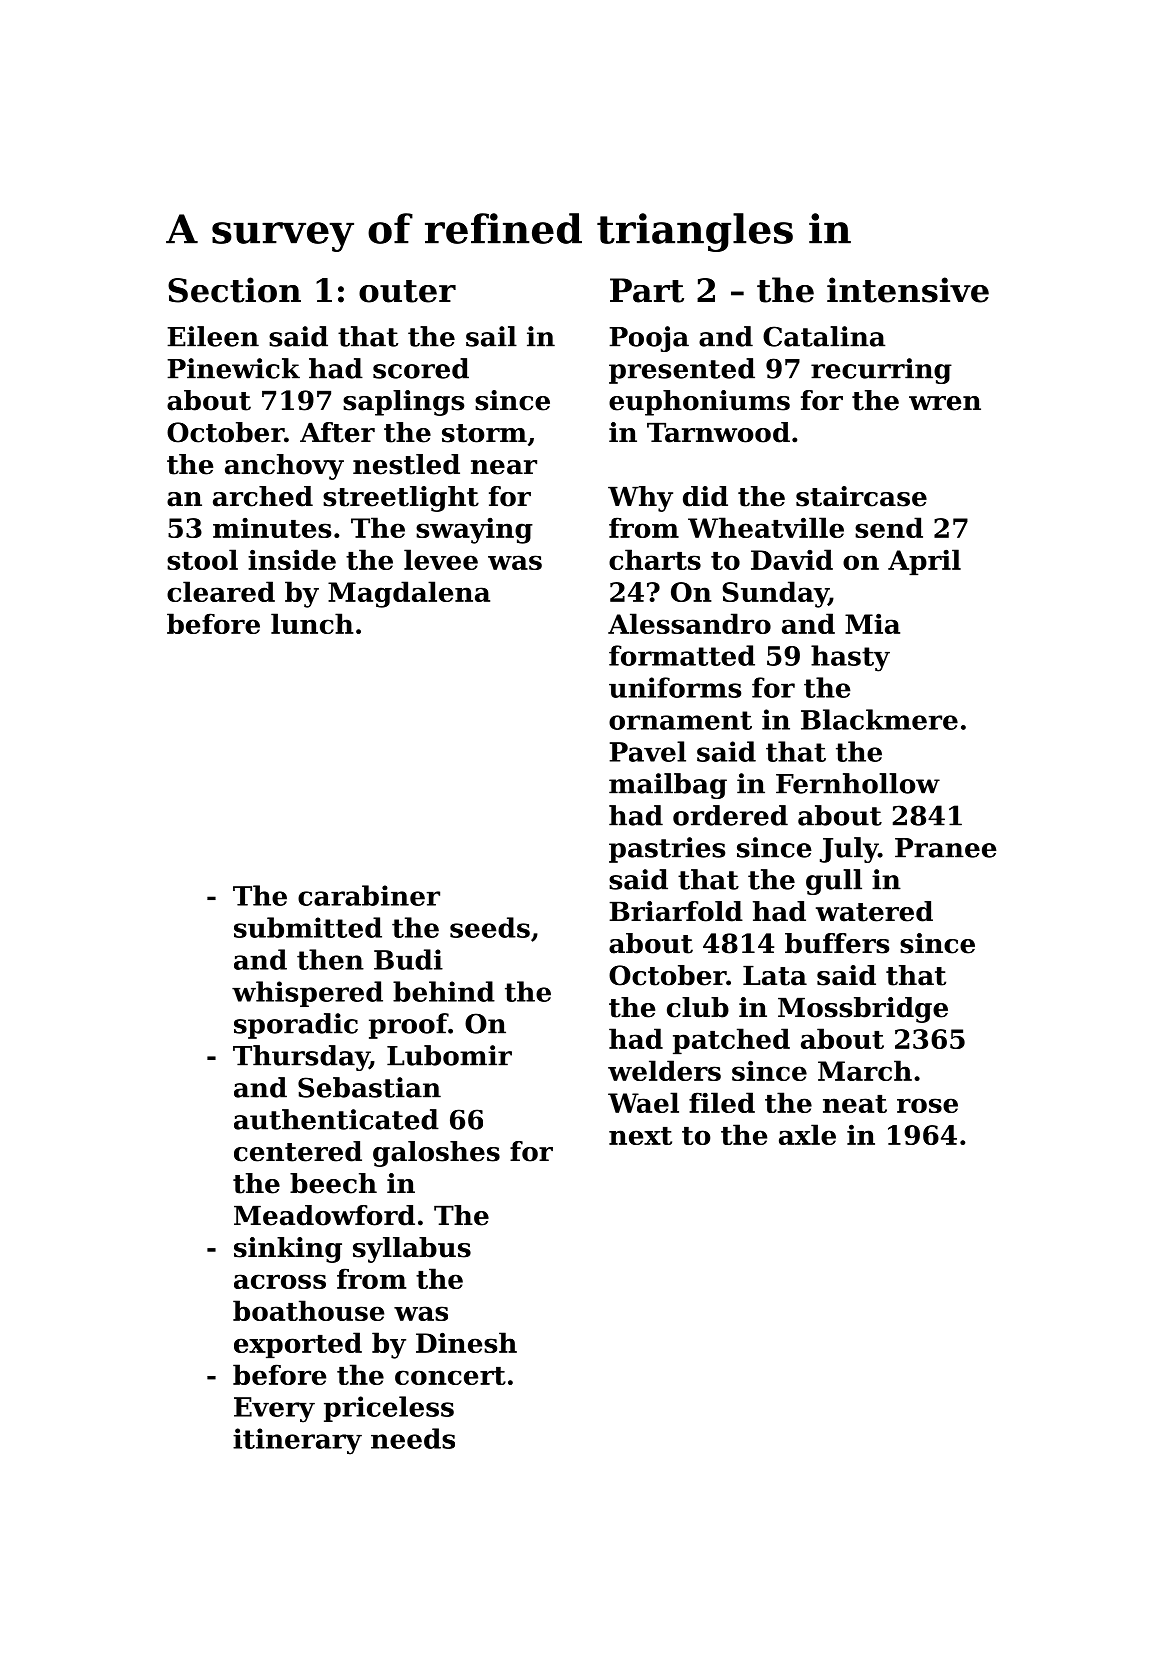 Image resolution: width=1165 pixels, height=1654 pixels. I want to click on Mossbridge, so click(863, 1010).
